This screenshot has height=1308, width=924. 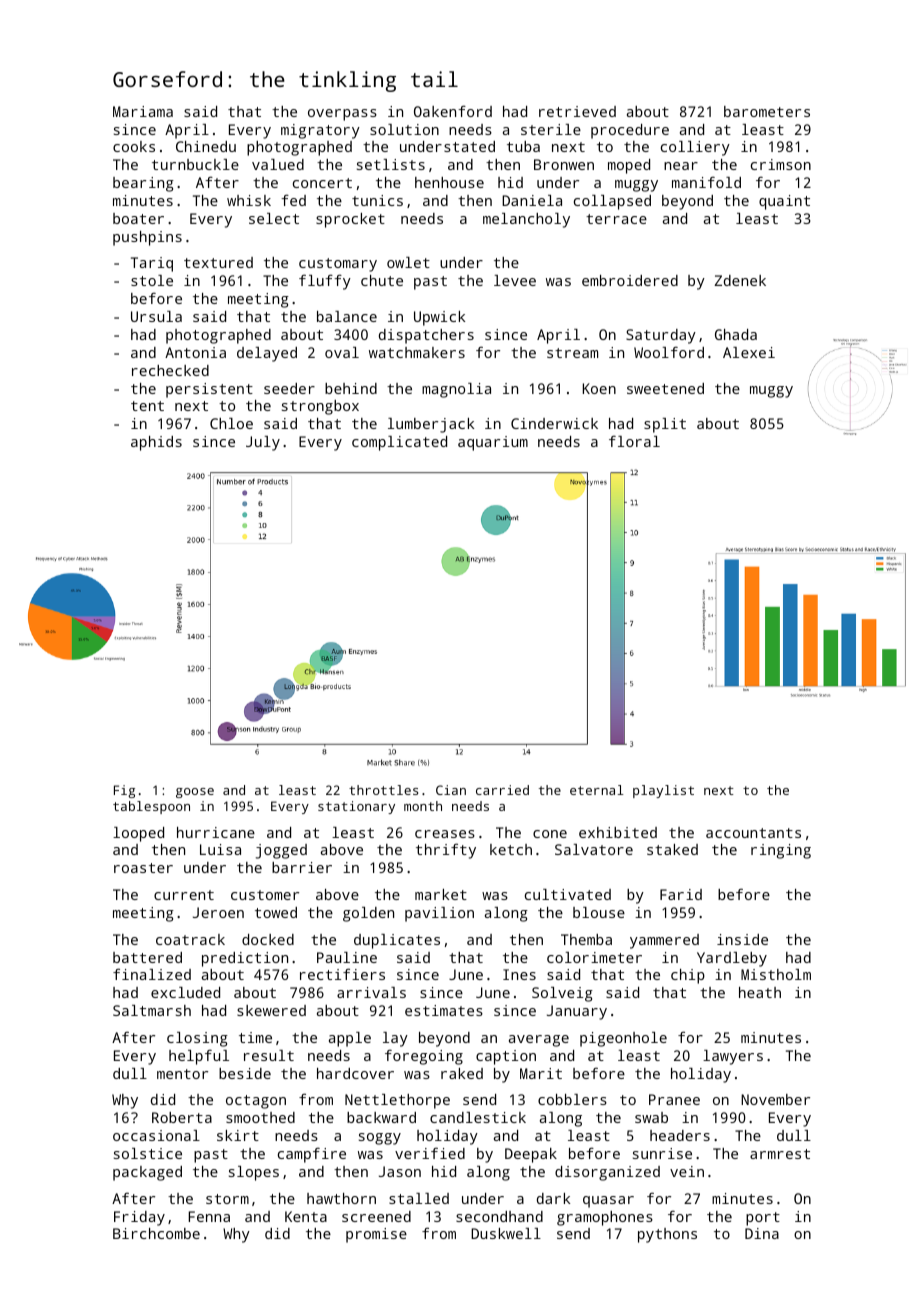 I want to click on pythons, so click(x=667, y=1235).
